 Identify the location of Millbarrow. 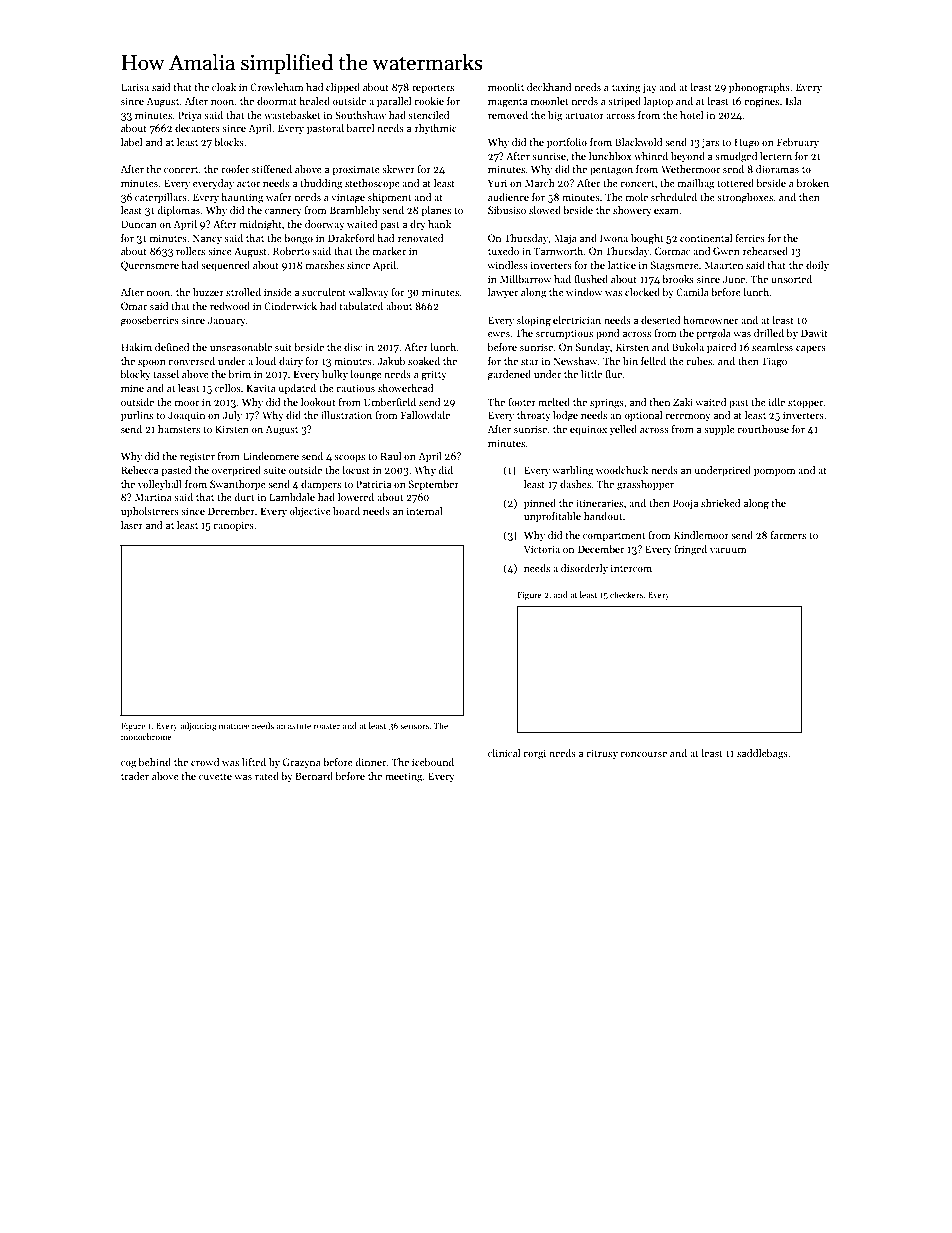
(525, 279).
